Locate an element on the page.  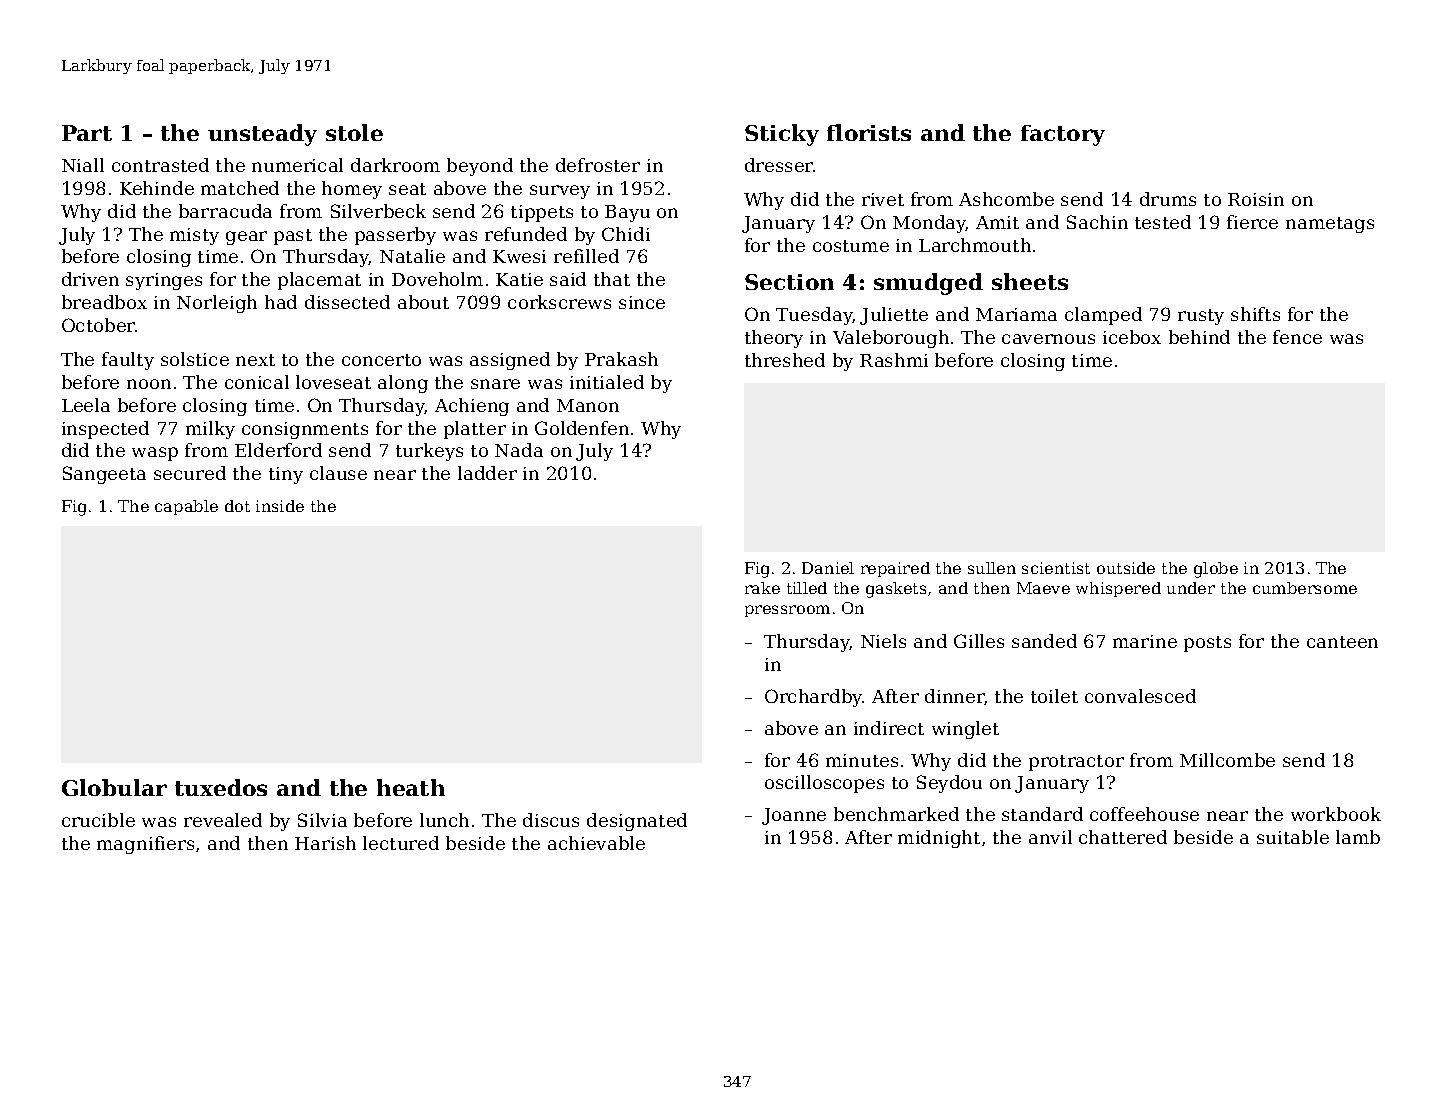
Chidi is located at coordinates (626, 234).
